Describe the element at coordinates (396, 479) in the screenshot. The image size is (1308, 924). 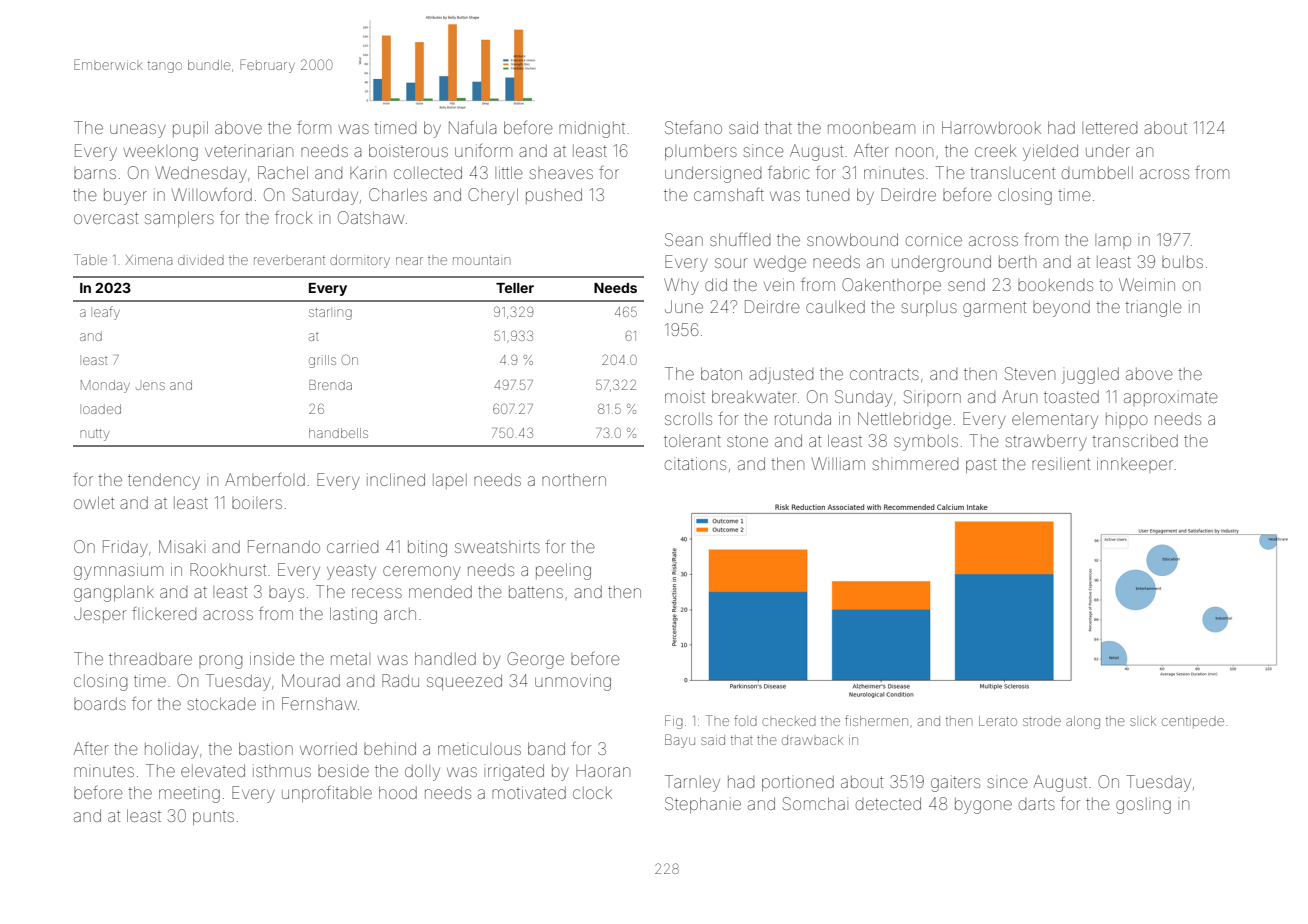
I see `inclined` at that location.
